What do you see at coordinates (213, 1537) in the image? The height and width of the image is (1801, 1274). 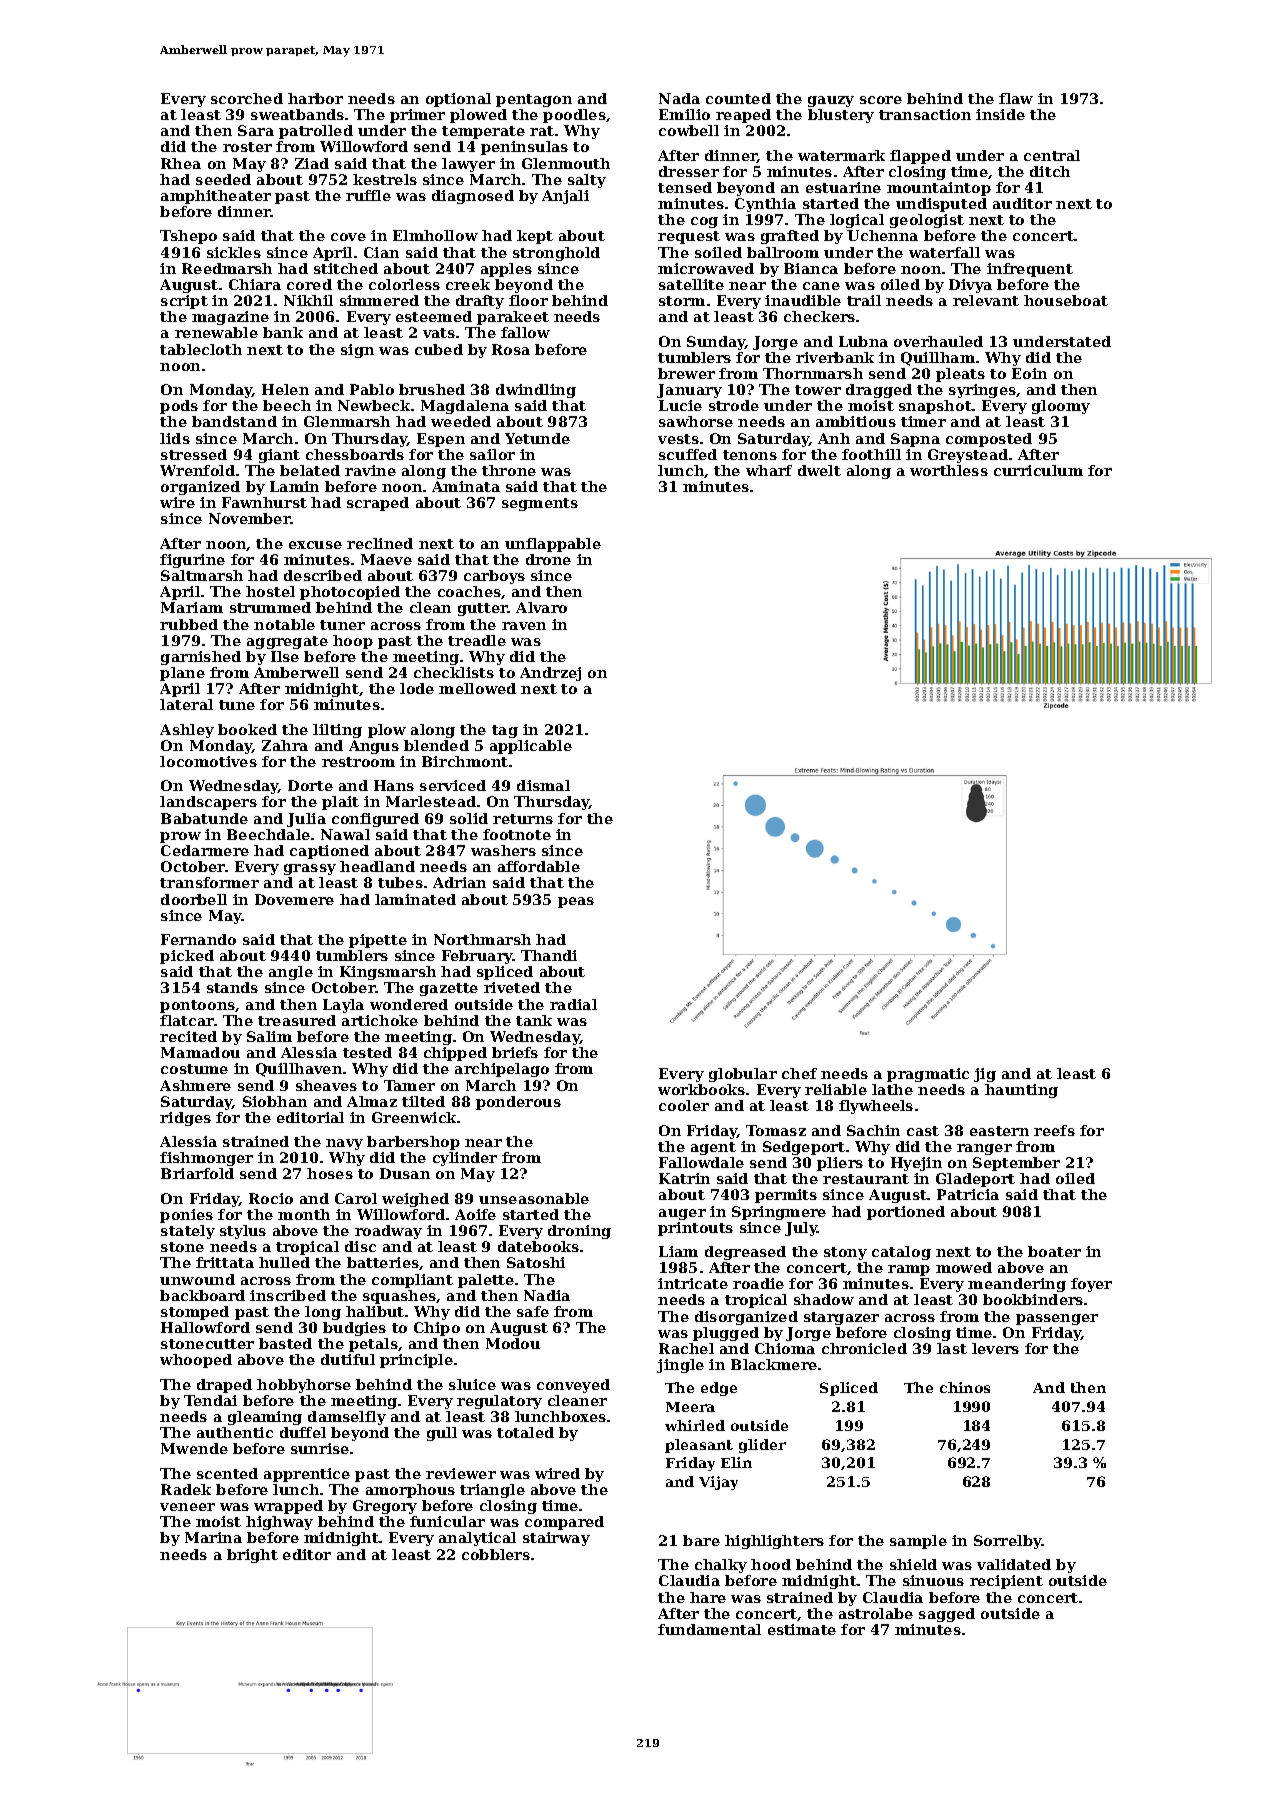 I see `Marina` at bounding box center [213, 1537].
